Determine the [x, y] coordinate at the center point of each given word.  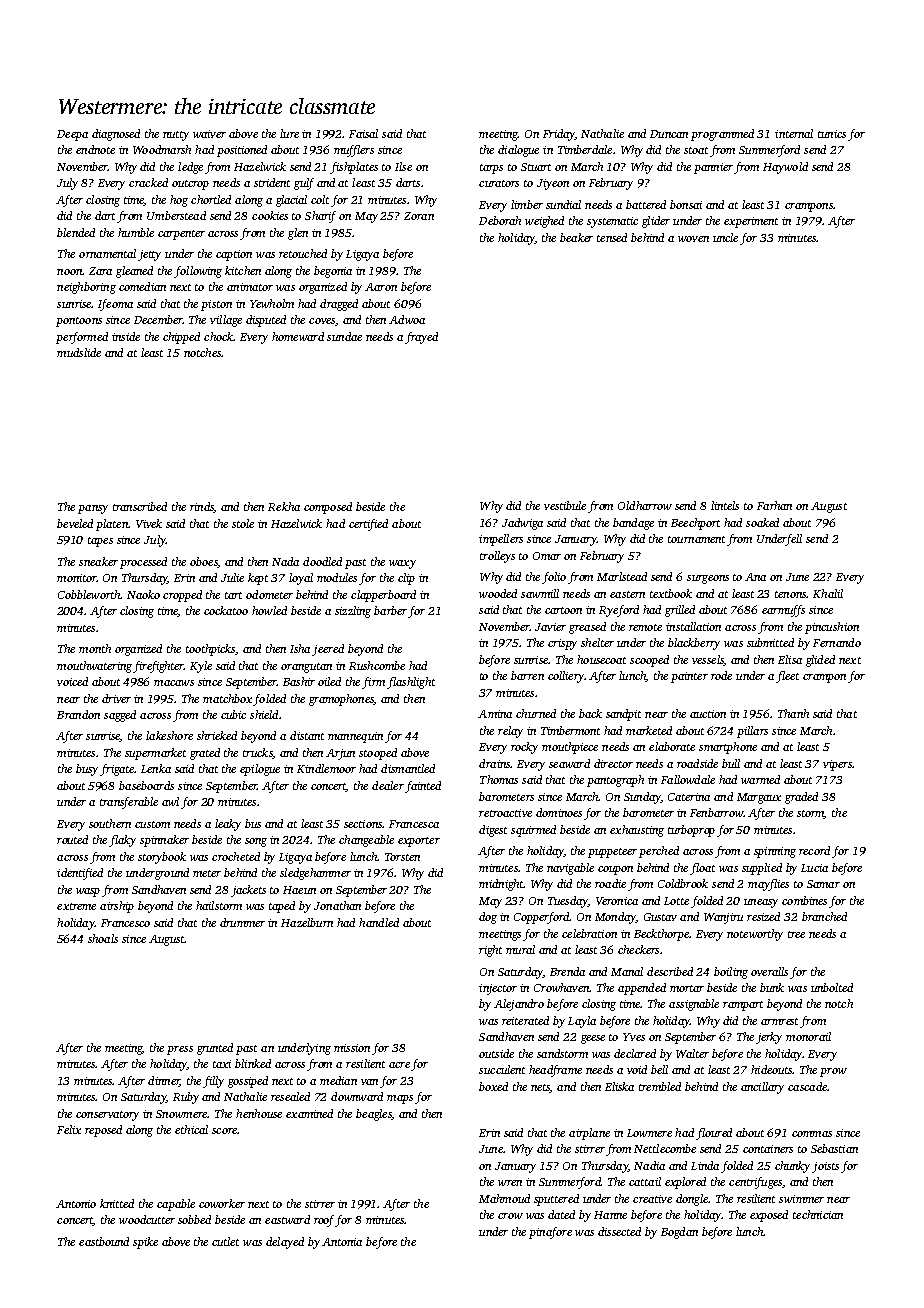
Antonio [76, 1204]
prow [833, 1072]
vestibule [565, 505]
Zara [100, 271]
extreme [76, 906]
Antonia [342, 1242]
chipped [181, 338]
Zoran [419, 216]
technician [818, 1214]
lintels [725, 505]
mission [352, 1048]
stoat [696, 150]
